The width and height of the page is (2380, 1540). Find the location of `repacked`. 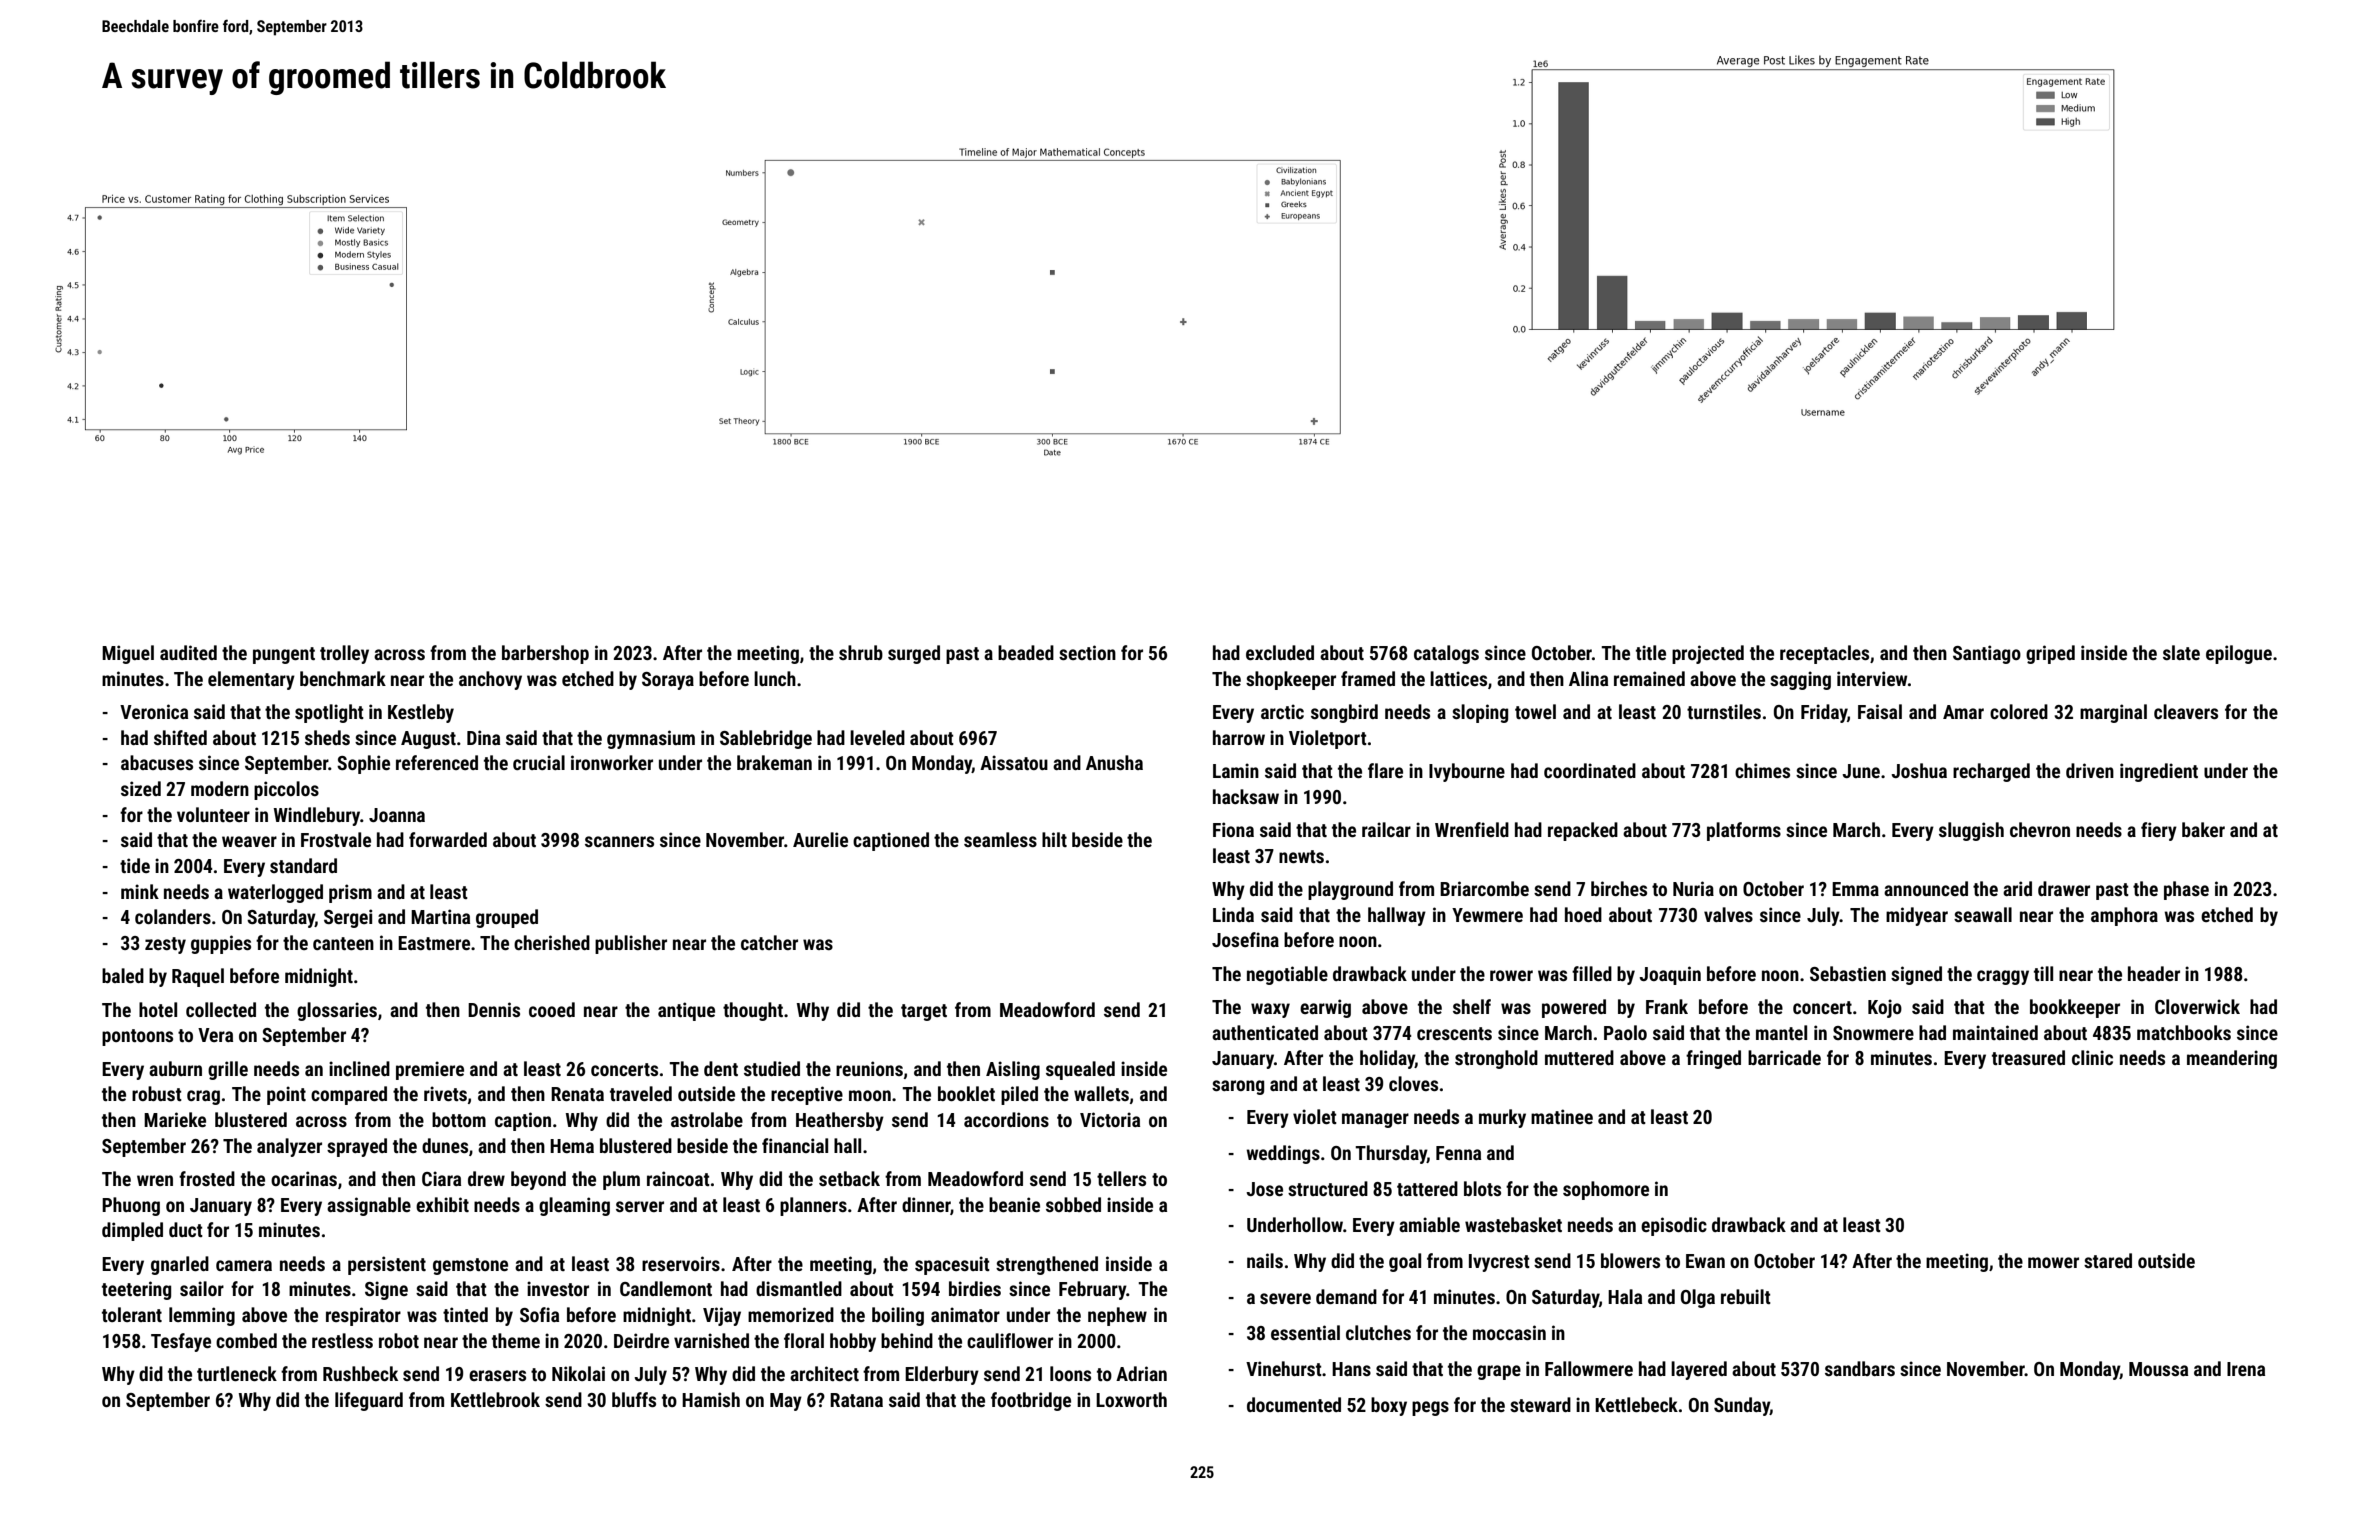

repacked is located at coordinates (1583, 831).
